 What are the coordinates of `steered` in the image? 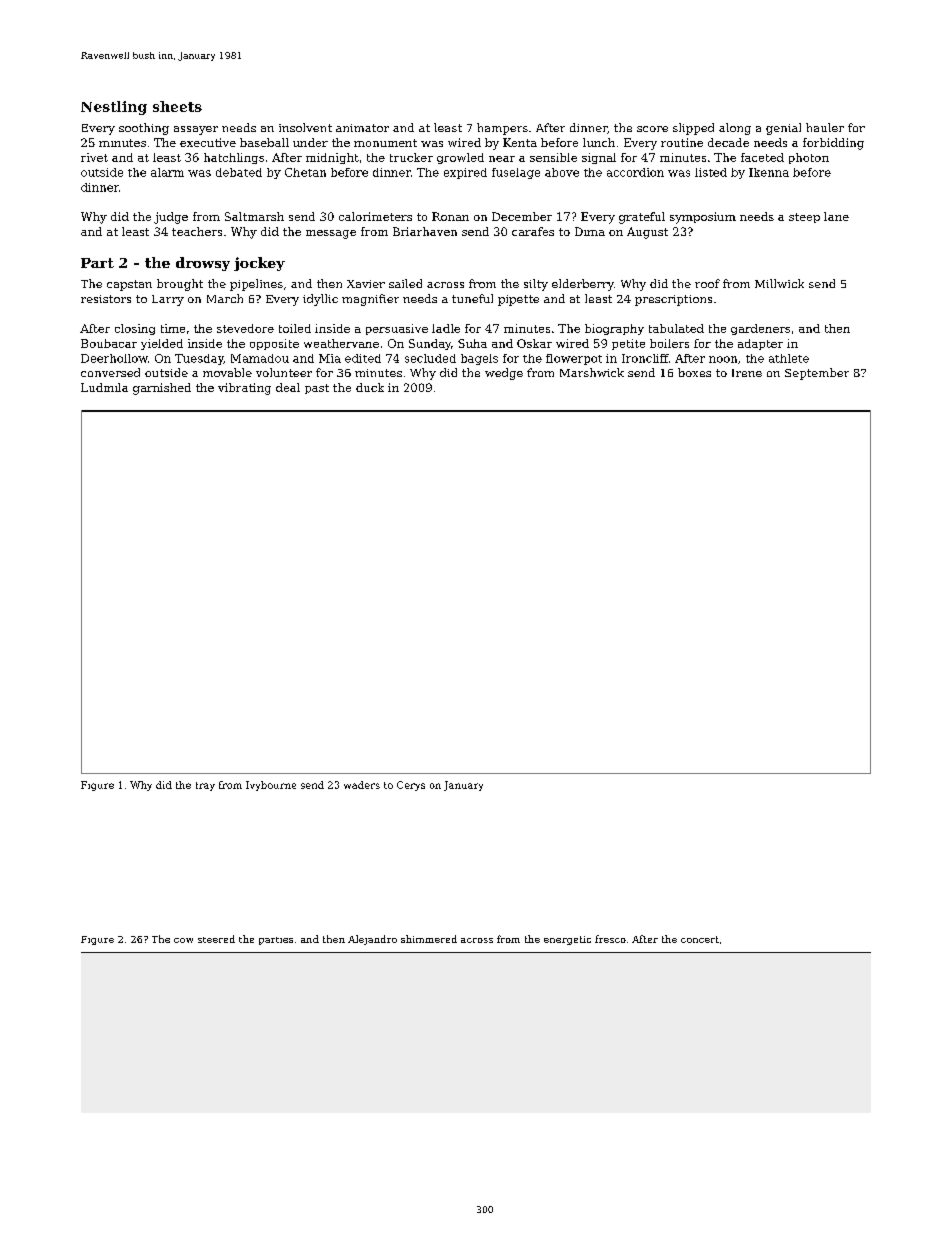 It's located at (216, 939).
